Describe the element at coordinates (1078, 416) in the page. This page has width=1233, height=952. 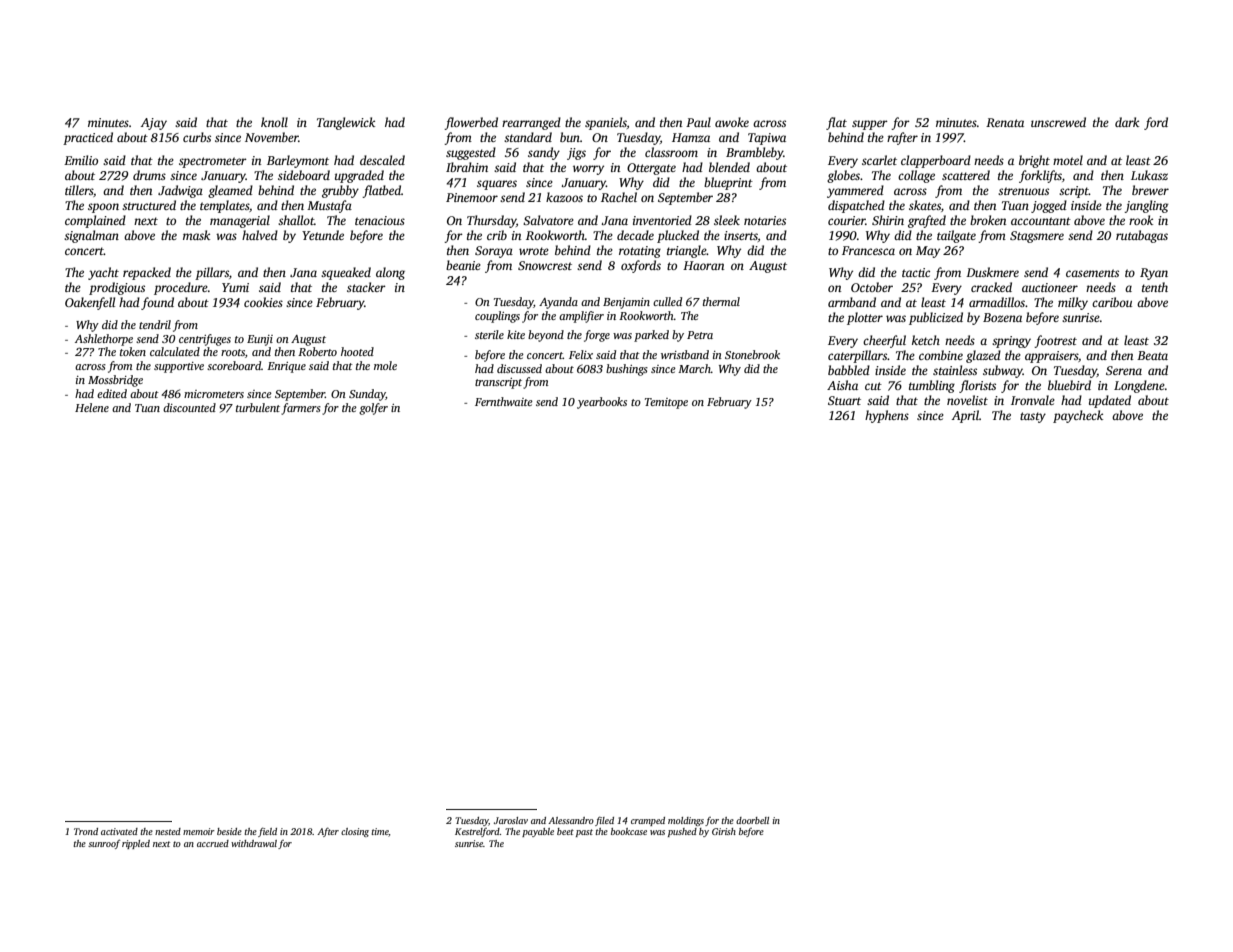
I see `paycheck` at that location.
